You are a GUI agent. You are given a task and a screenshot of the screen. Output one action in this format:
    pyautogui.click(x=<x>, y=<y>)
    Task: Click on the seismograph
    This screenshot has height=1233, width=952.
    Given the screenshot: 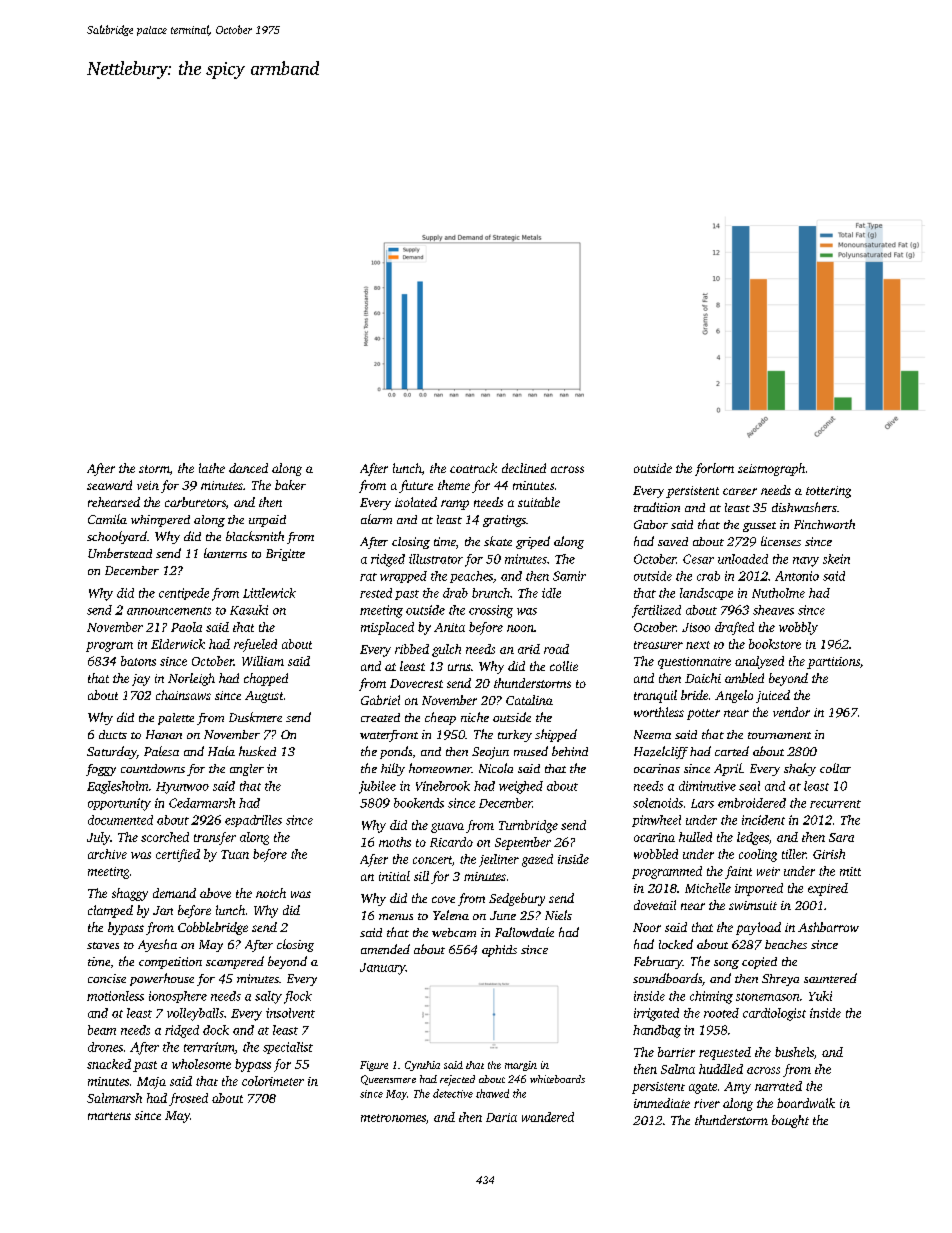 What is the action you would take?
    pyautogui.click(x=771, y=469)
